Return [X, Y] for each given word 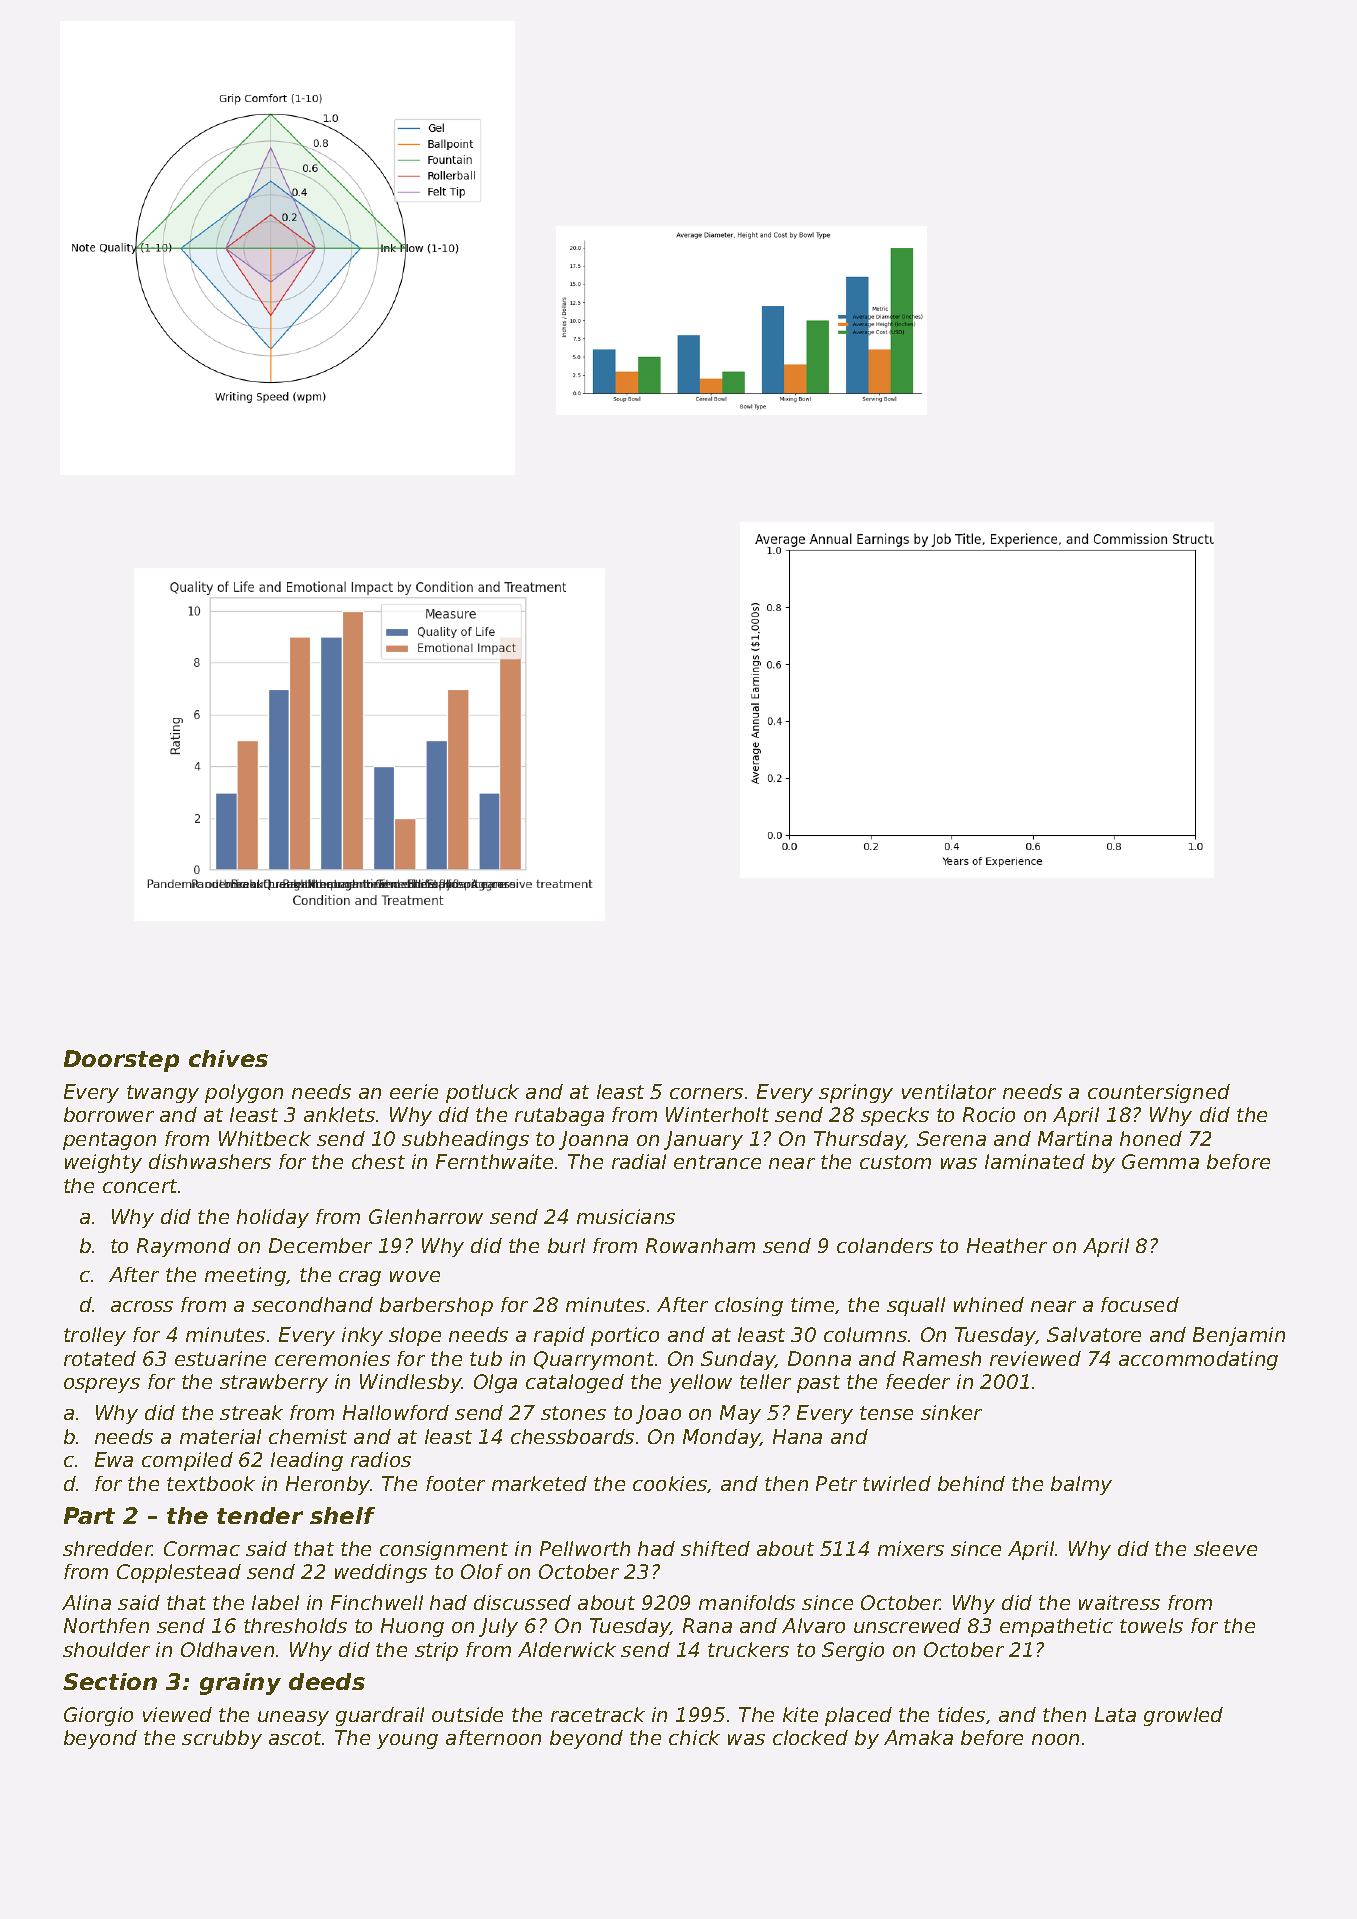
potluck [482, 1093]
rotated [100, 1358]
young [407, 1741]
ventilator [949, 1091]
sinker [951, 1412]
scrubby [222, 1739]
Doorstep [121, 1061]
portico [625, 1336]
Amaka [918, 1737]
